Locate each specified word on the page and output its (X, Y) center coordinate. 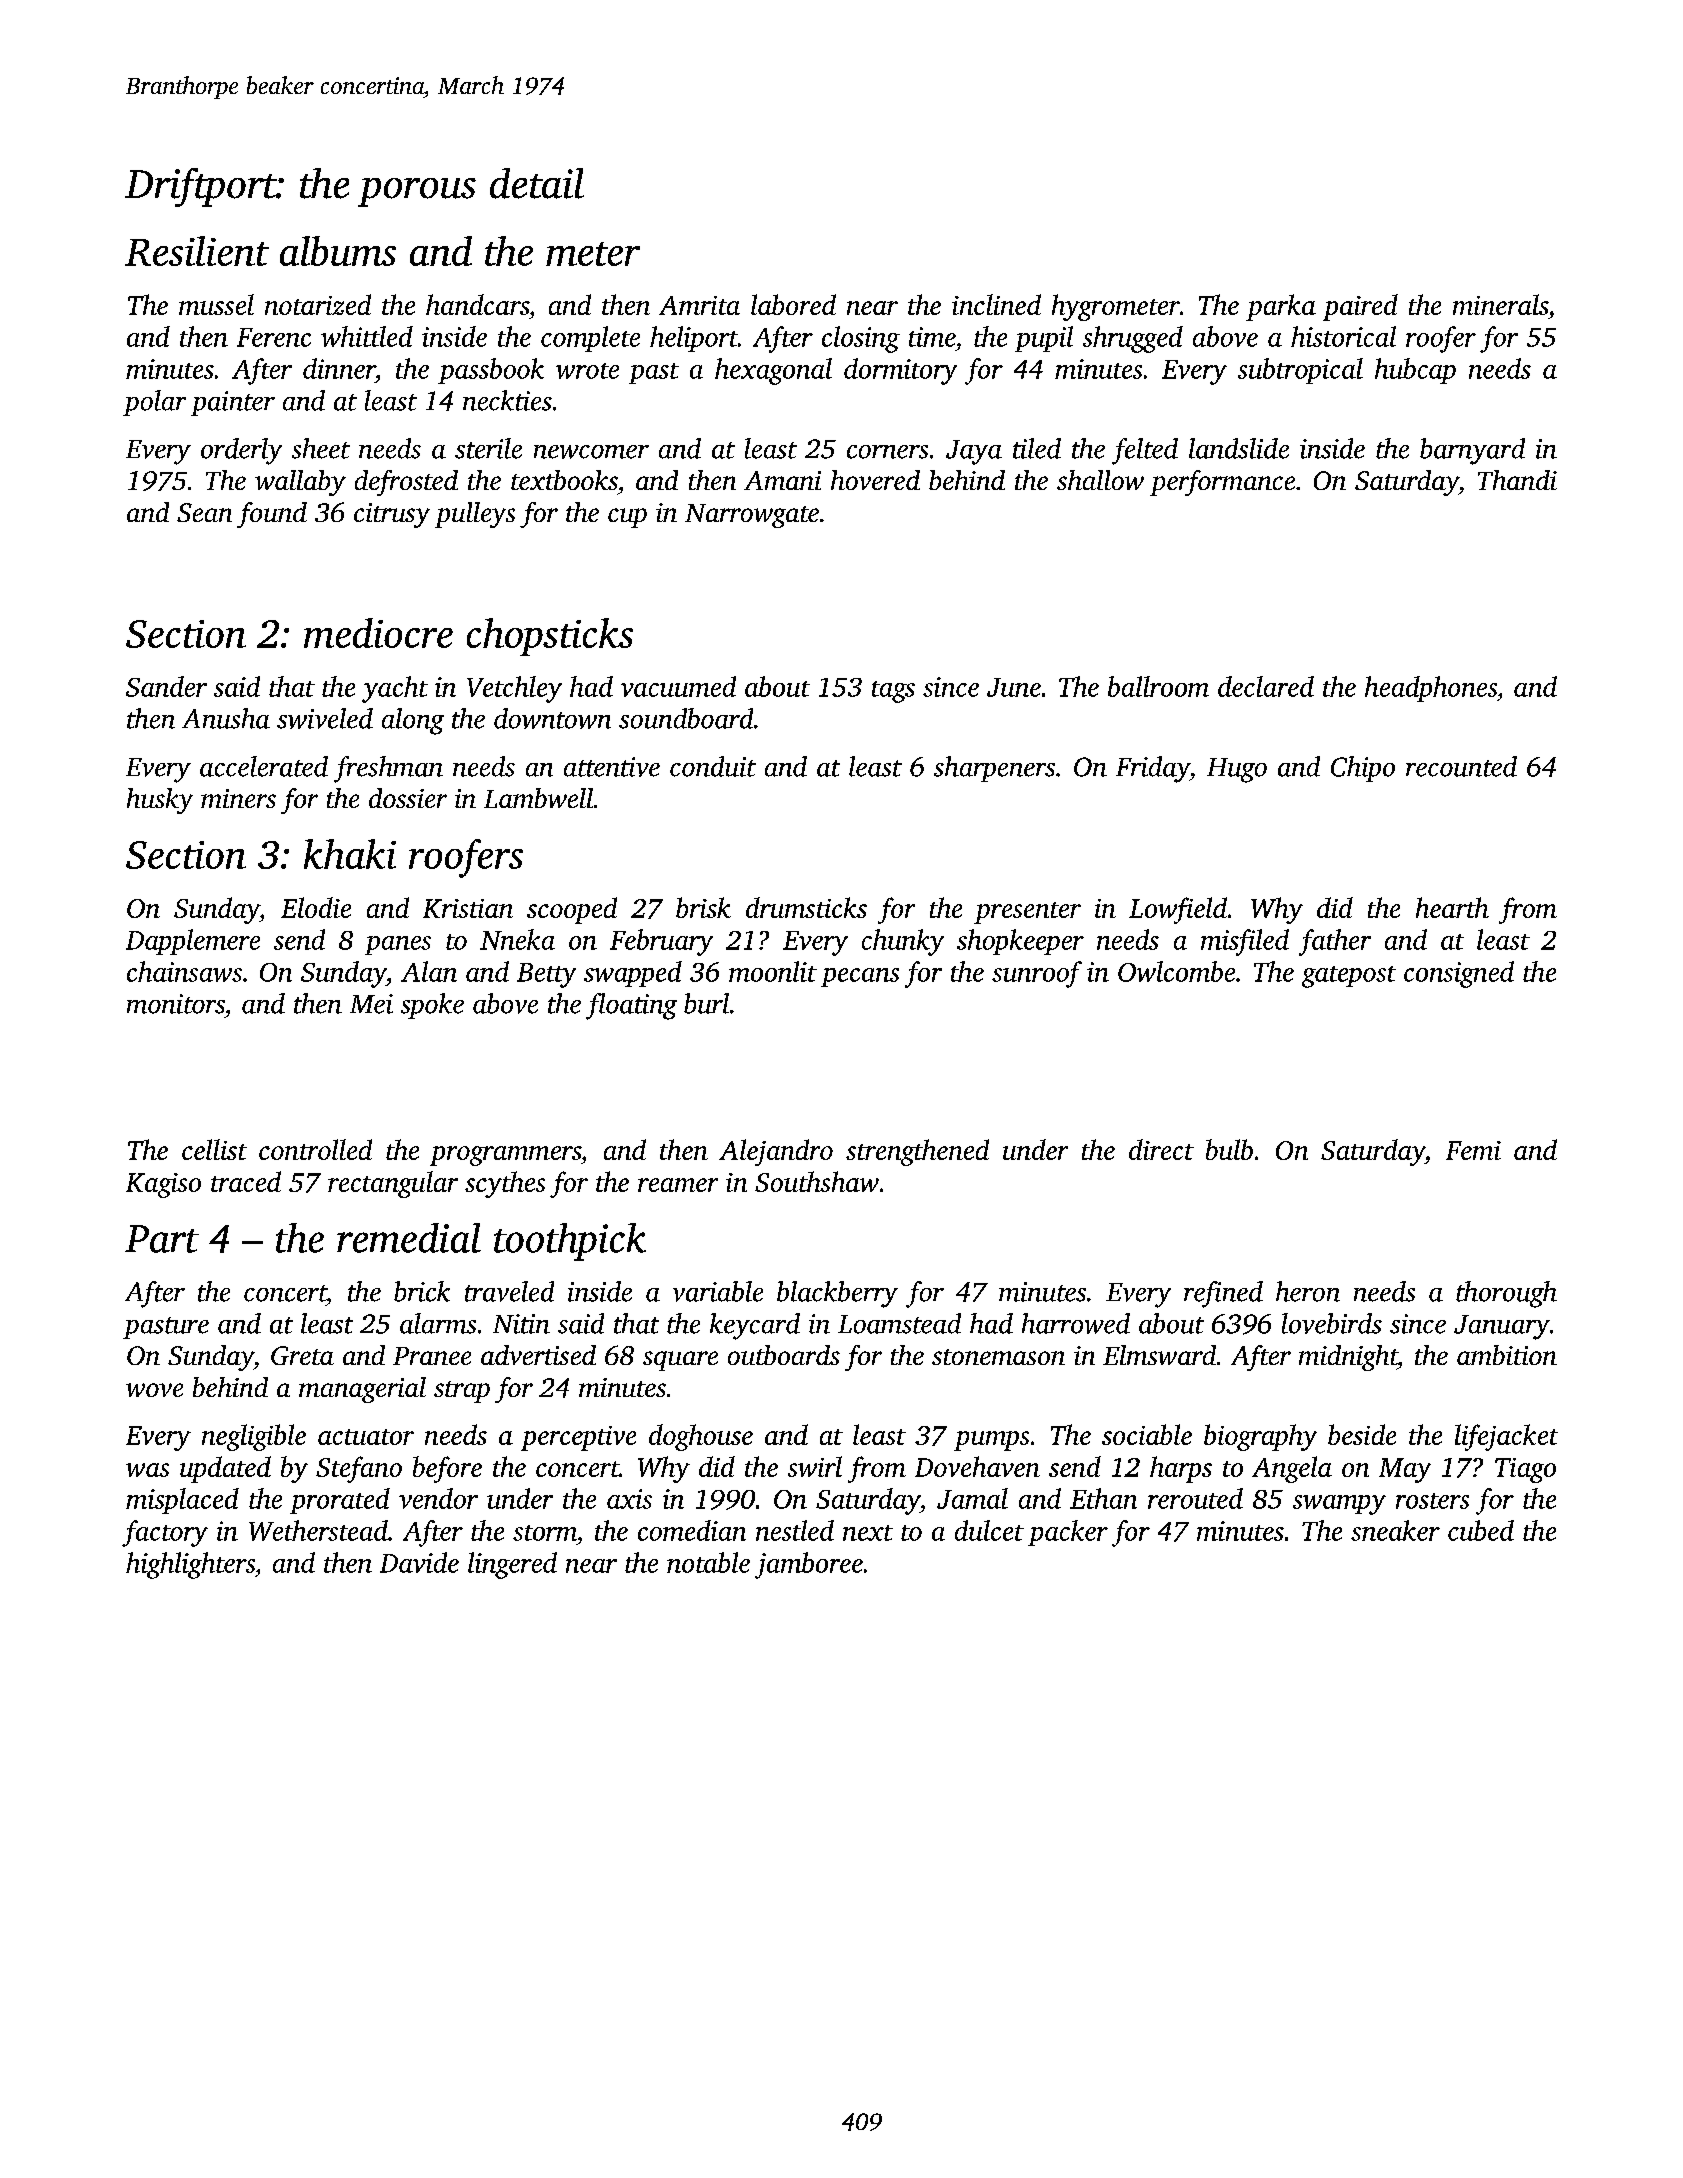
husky (160, 801)
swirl (815, 1466)
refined (1223, 1294)
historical (1343, 336)
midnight (1348, 1358)
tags (893, 692)
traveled (509, 1291)
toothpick (570, 1242)
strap (462, 1392)
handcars (477, 304)
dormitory (900, 371)
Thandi (1517, 480)
